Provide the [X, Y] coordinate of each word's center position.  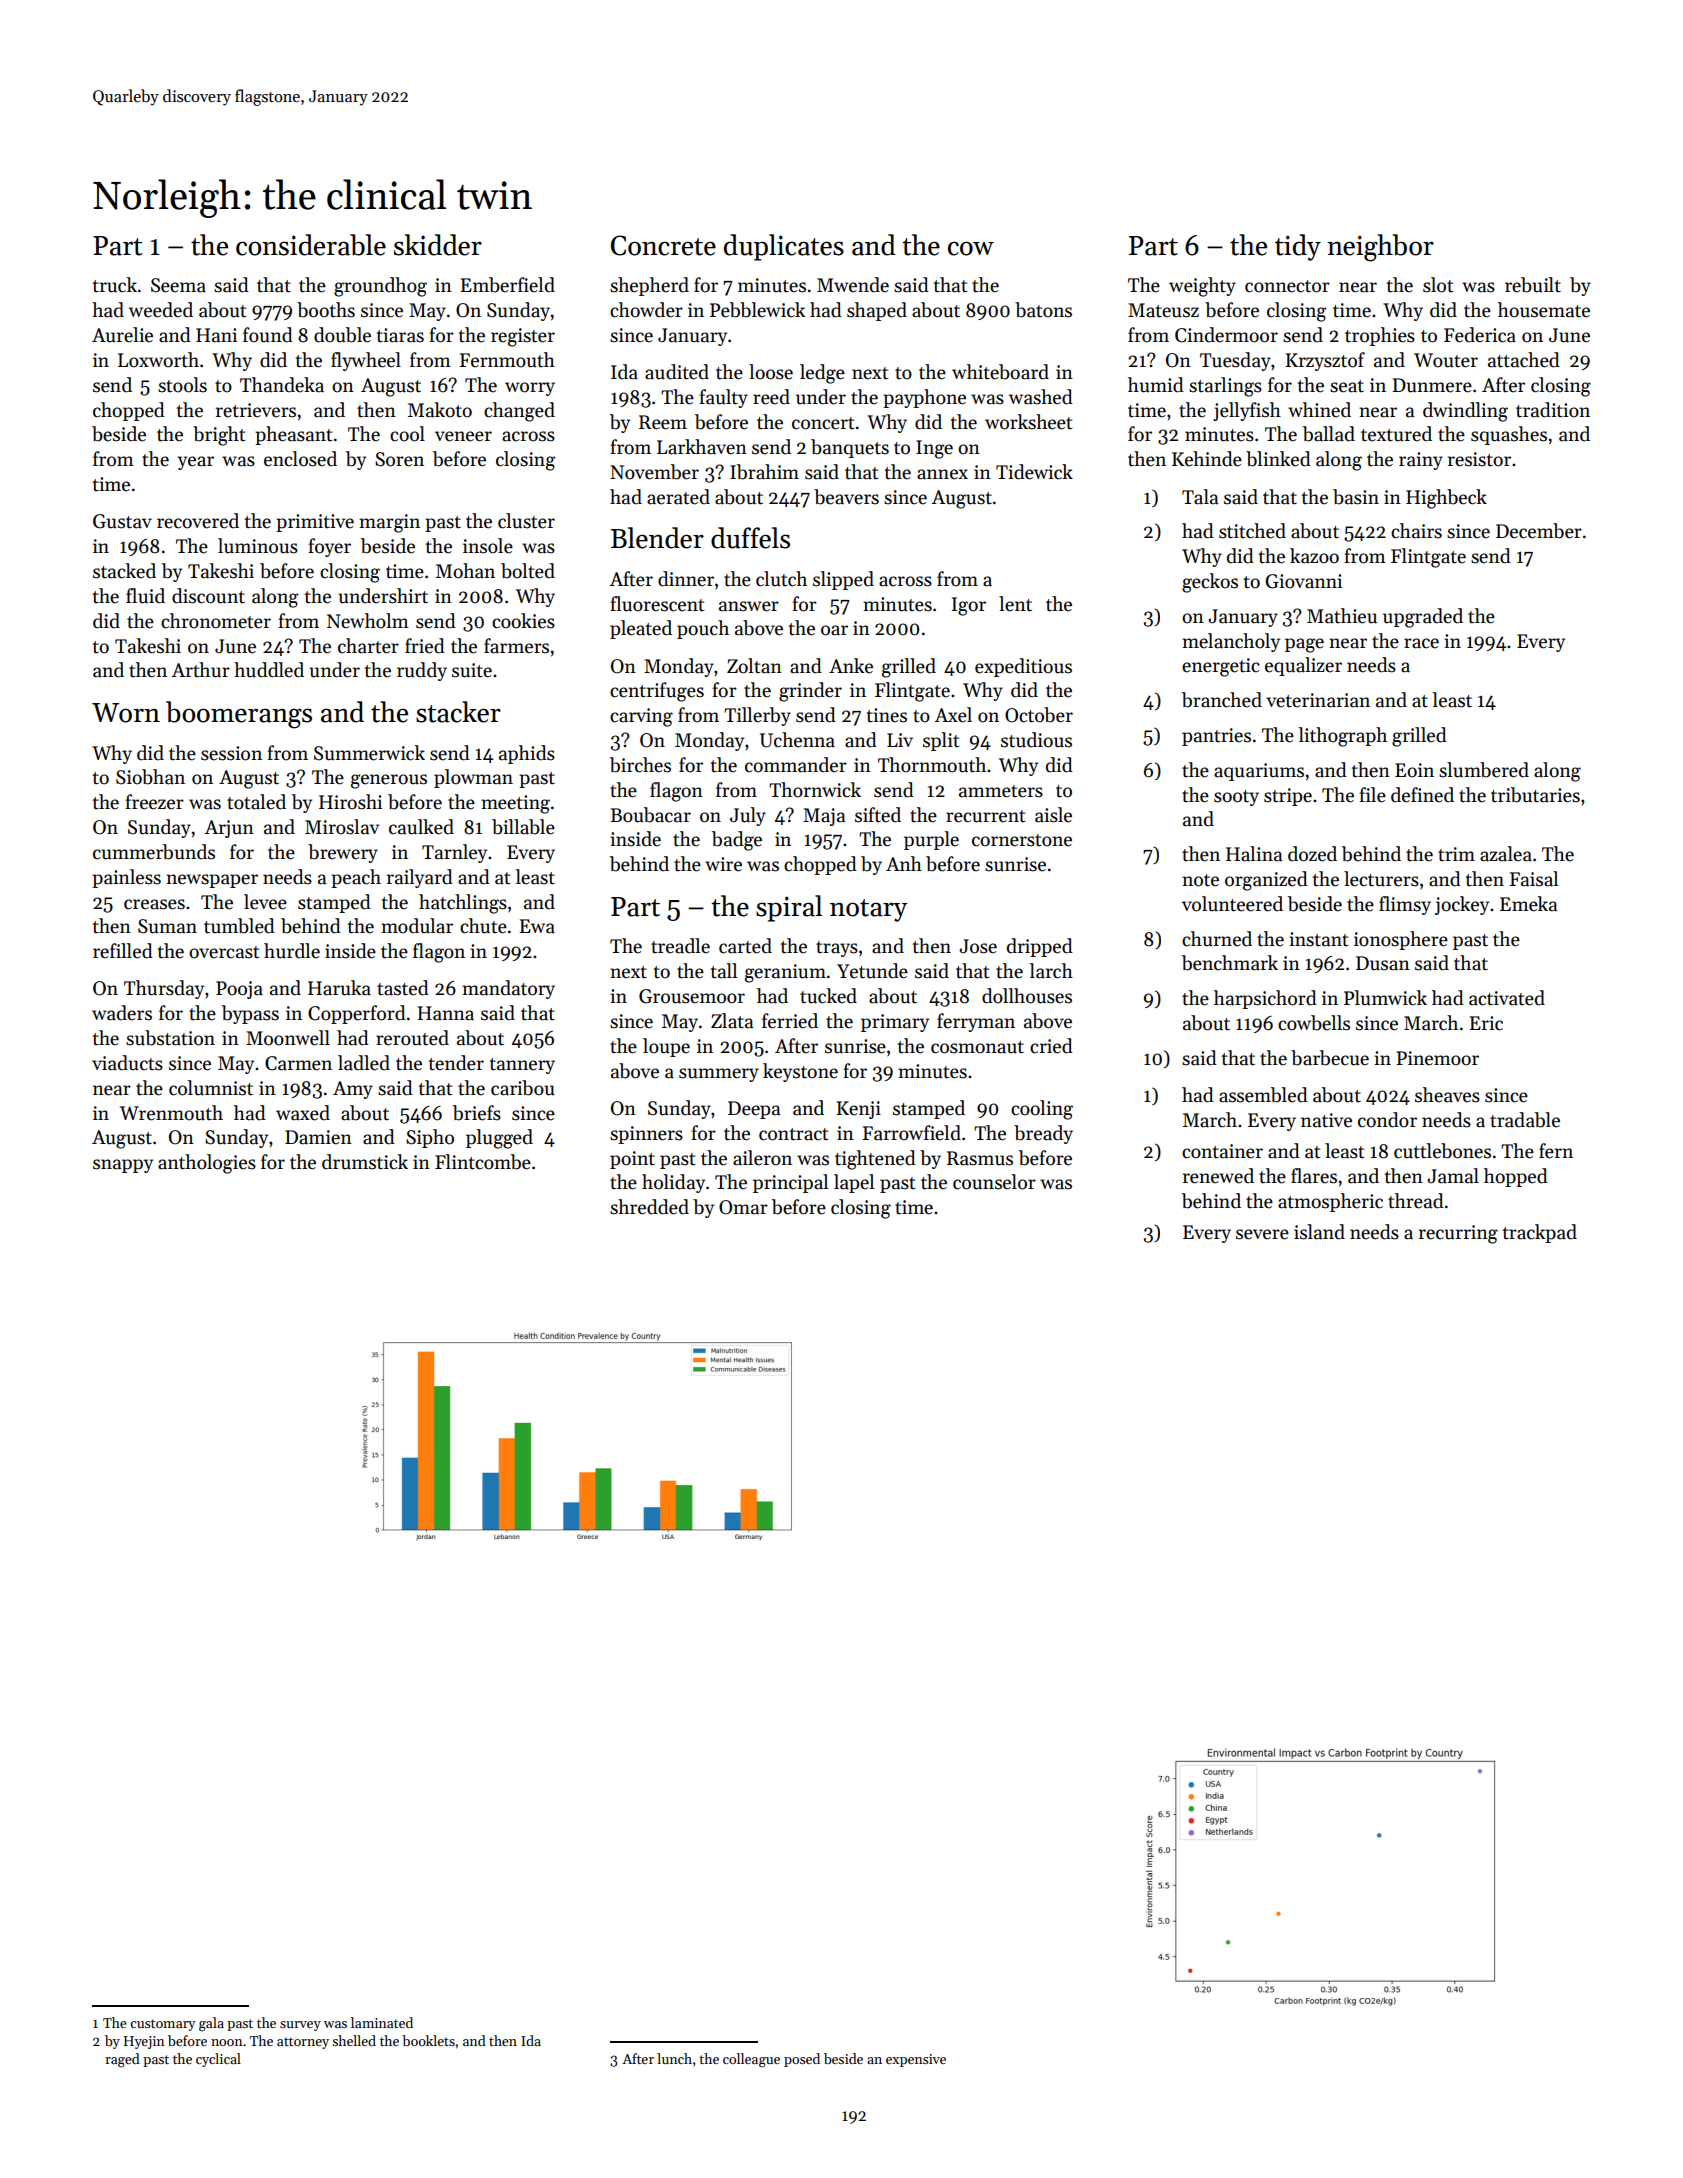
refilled [123, 951]
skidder [438, 245]
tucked [828, 996]
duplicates [784, 247]
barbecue [1330, 1058]
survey [300, 2026]
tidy [1298, 247]
